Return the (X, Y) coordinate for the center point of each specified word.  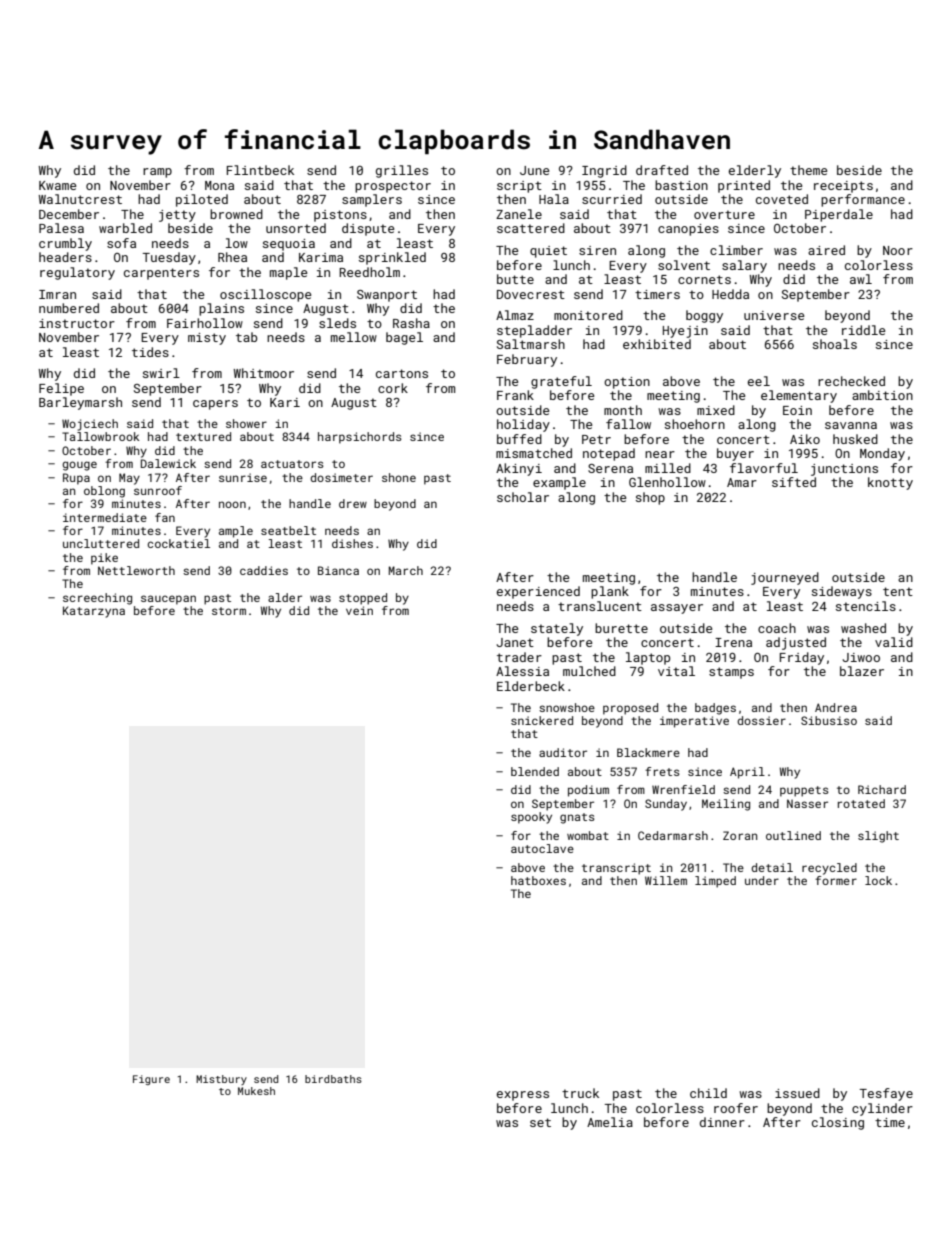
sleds (337, 323)
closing (838, 1123)
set (540, 1122)
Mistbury (221, 1080)
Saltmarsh (531, 344)
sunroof (158, 490)
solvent (684, 265)
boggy (704, 316)
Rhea (232, 257)
